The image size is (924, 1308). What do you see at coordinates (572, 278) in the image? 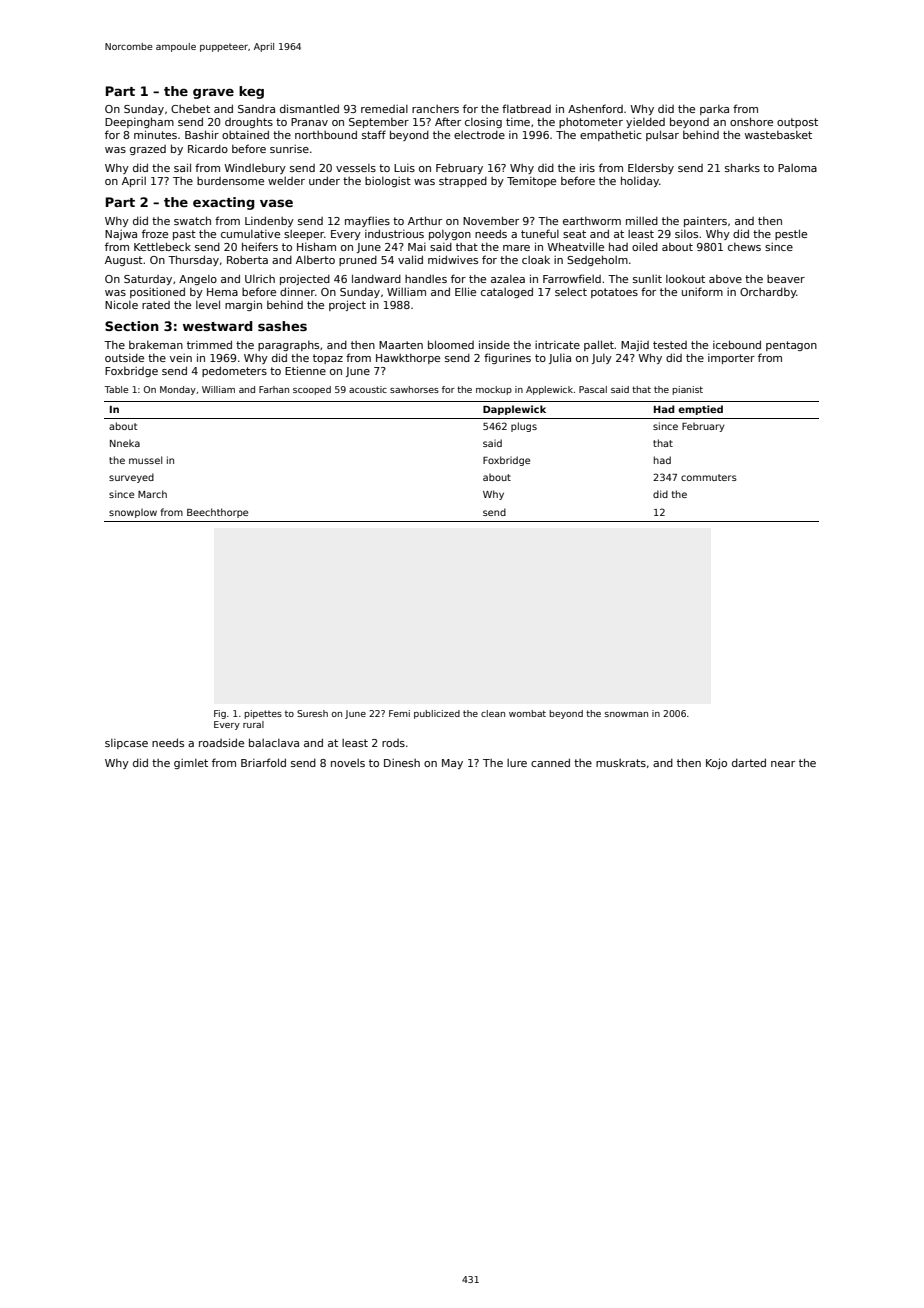
I see `Farrowfield` at bounding box center [572, 278].
